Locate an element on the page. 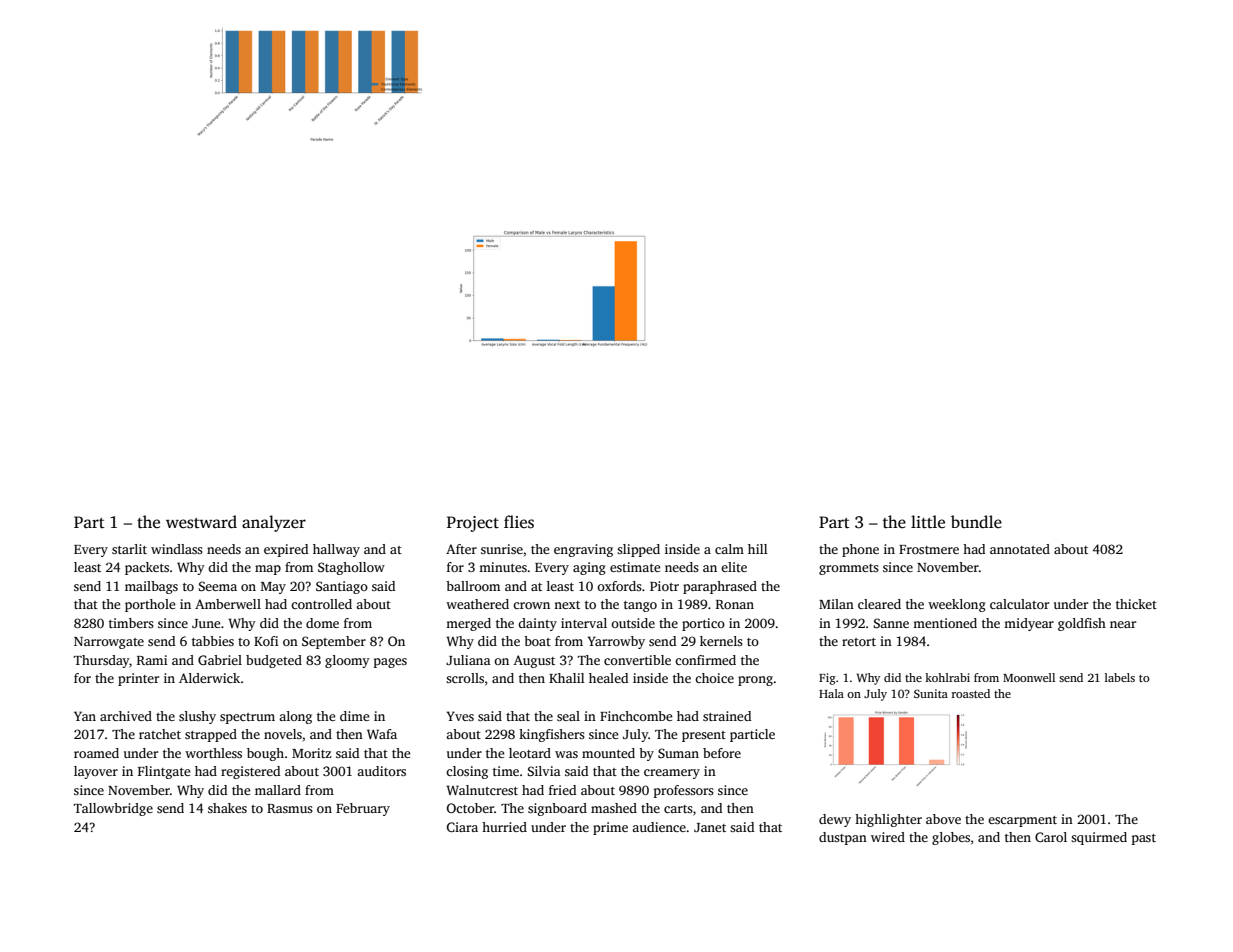 The height and width of the page is (952, 1233). seal is located at coordinates (568, 716).
